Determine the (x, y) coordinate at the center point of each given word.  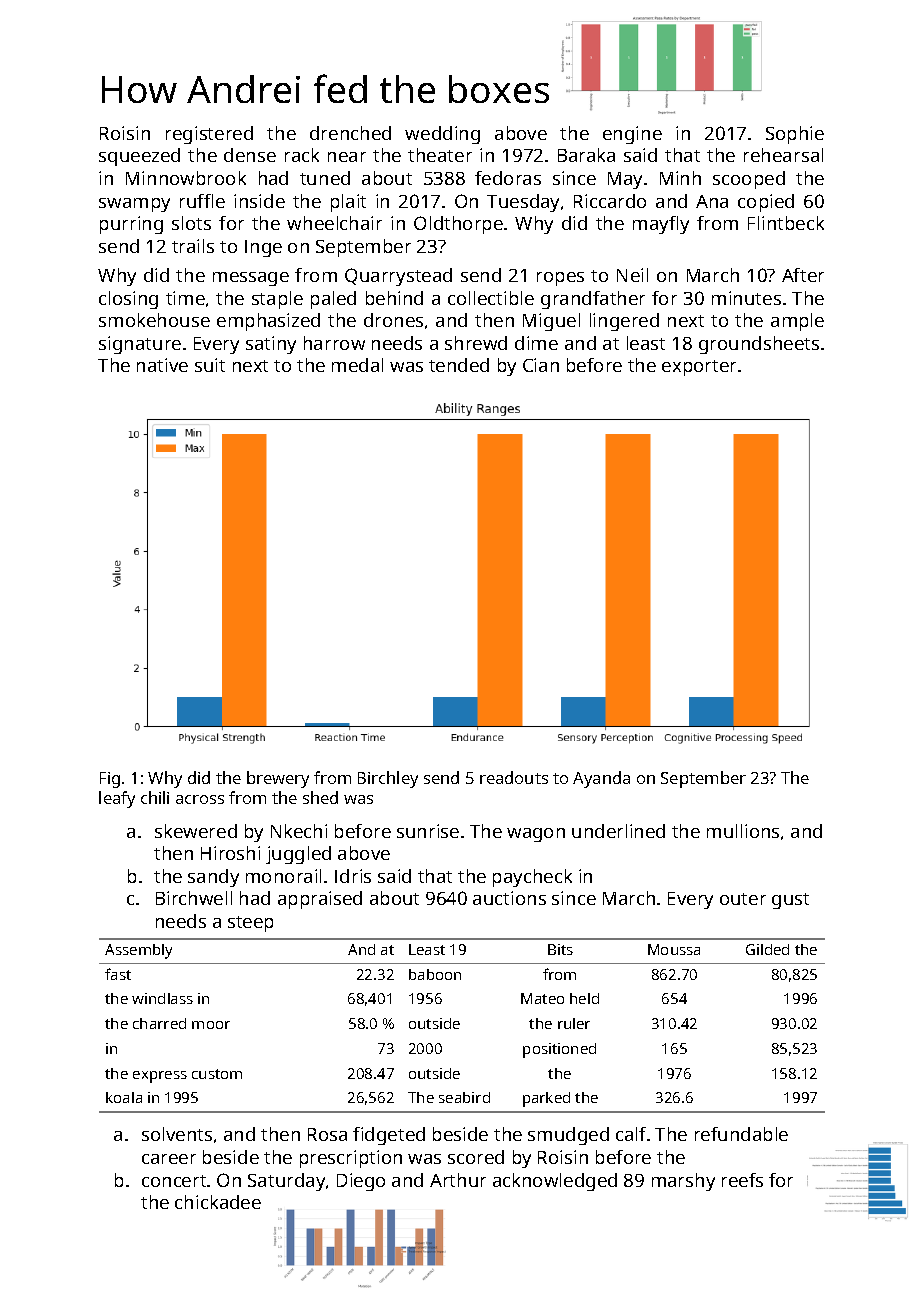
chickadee (218, 1202)
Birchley (388, 779)
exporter (699, 368)
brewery (278, 779)
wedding (442, 135)
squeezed (139, 157)
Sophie (795, 135)
